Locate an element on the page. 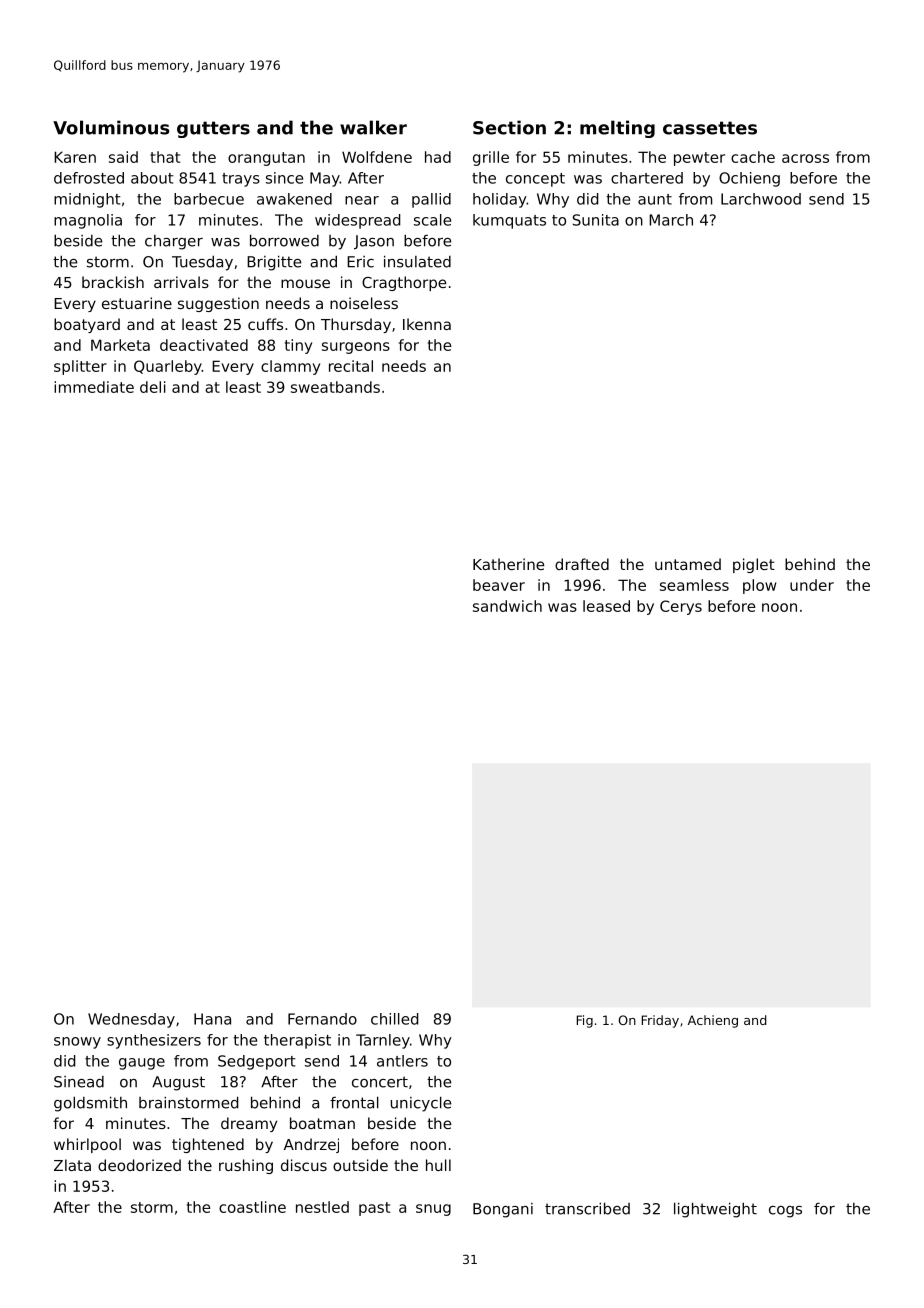 Image resolution: width=924 pixels, height=1308 pixels. Achieng is located at coordinates (713, 1021).
